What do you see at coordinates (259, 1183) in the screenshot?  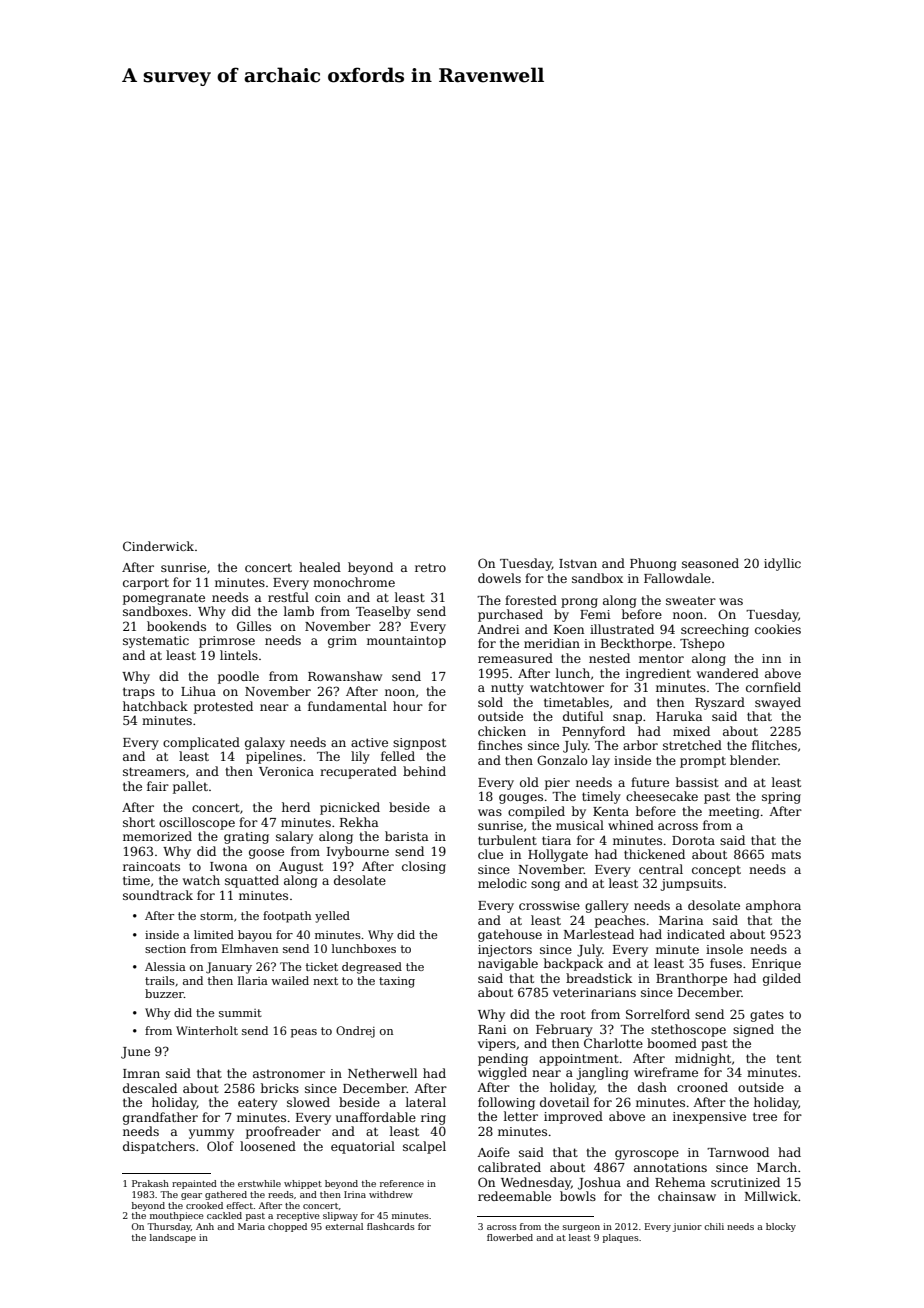 I see `erstwhile` at bounding box center [259, 1183].
